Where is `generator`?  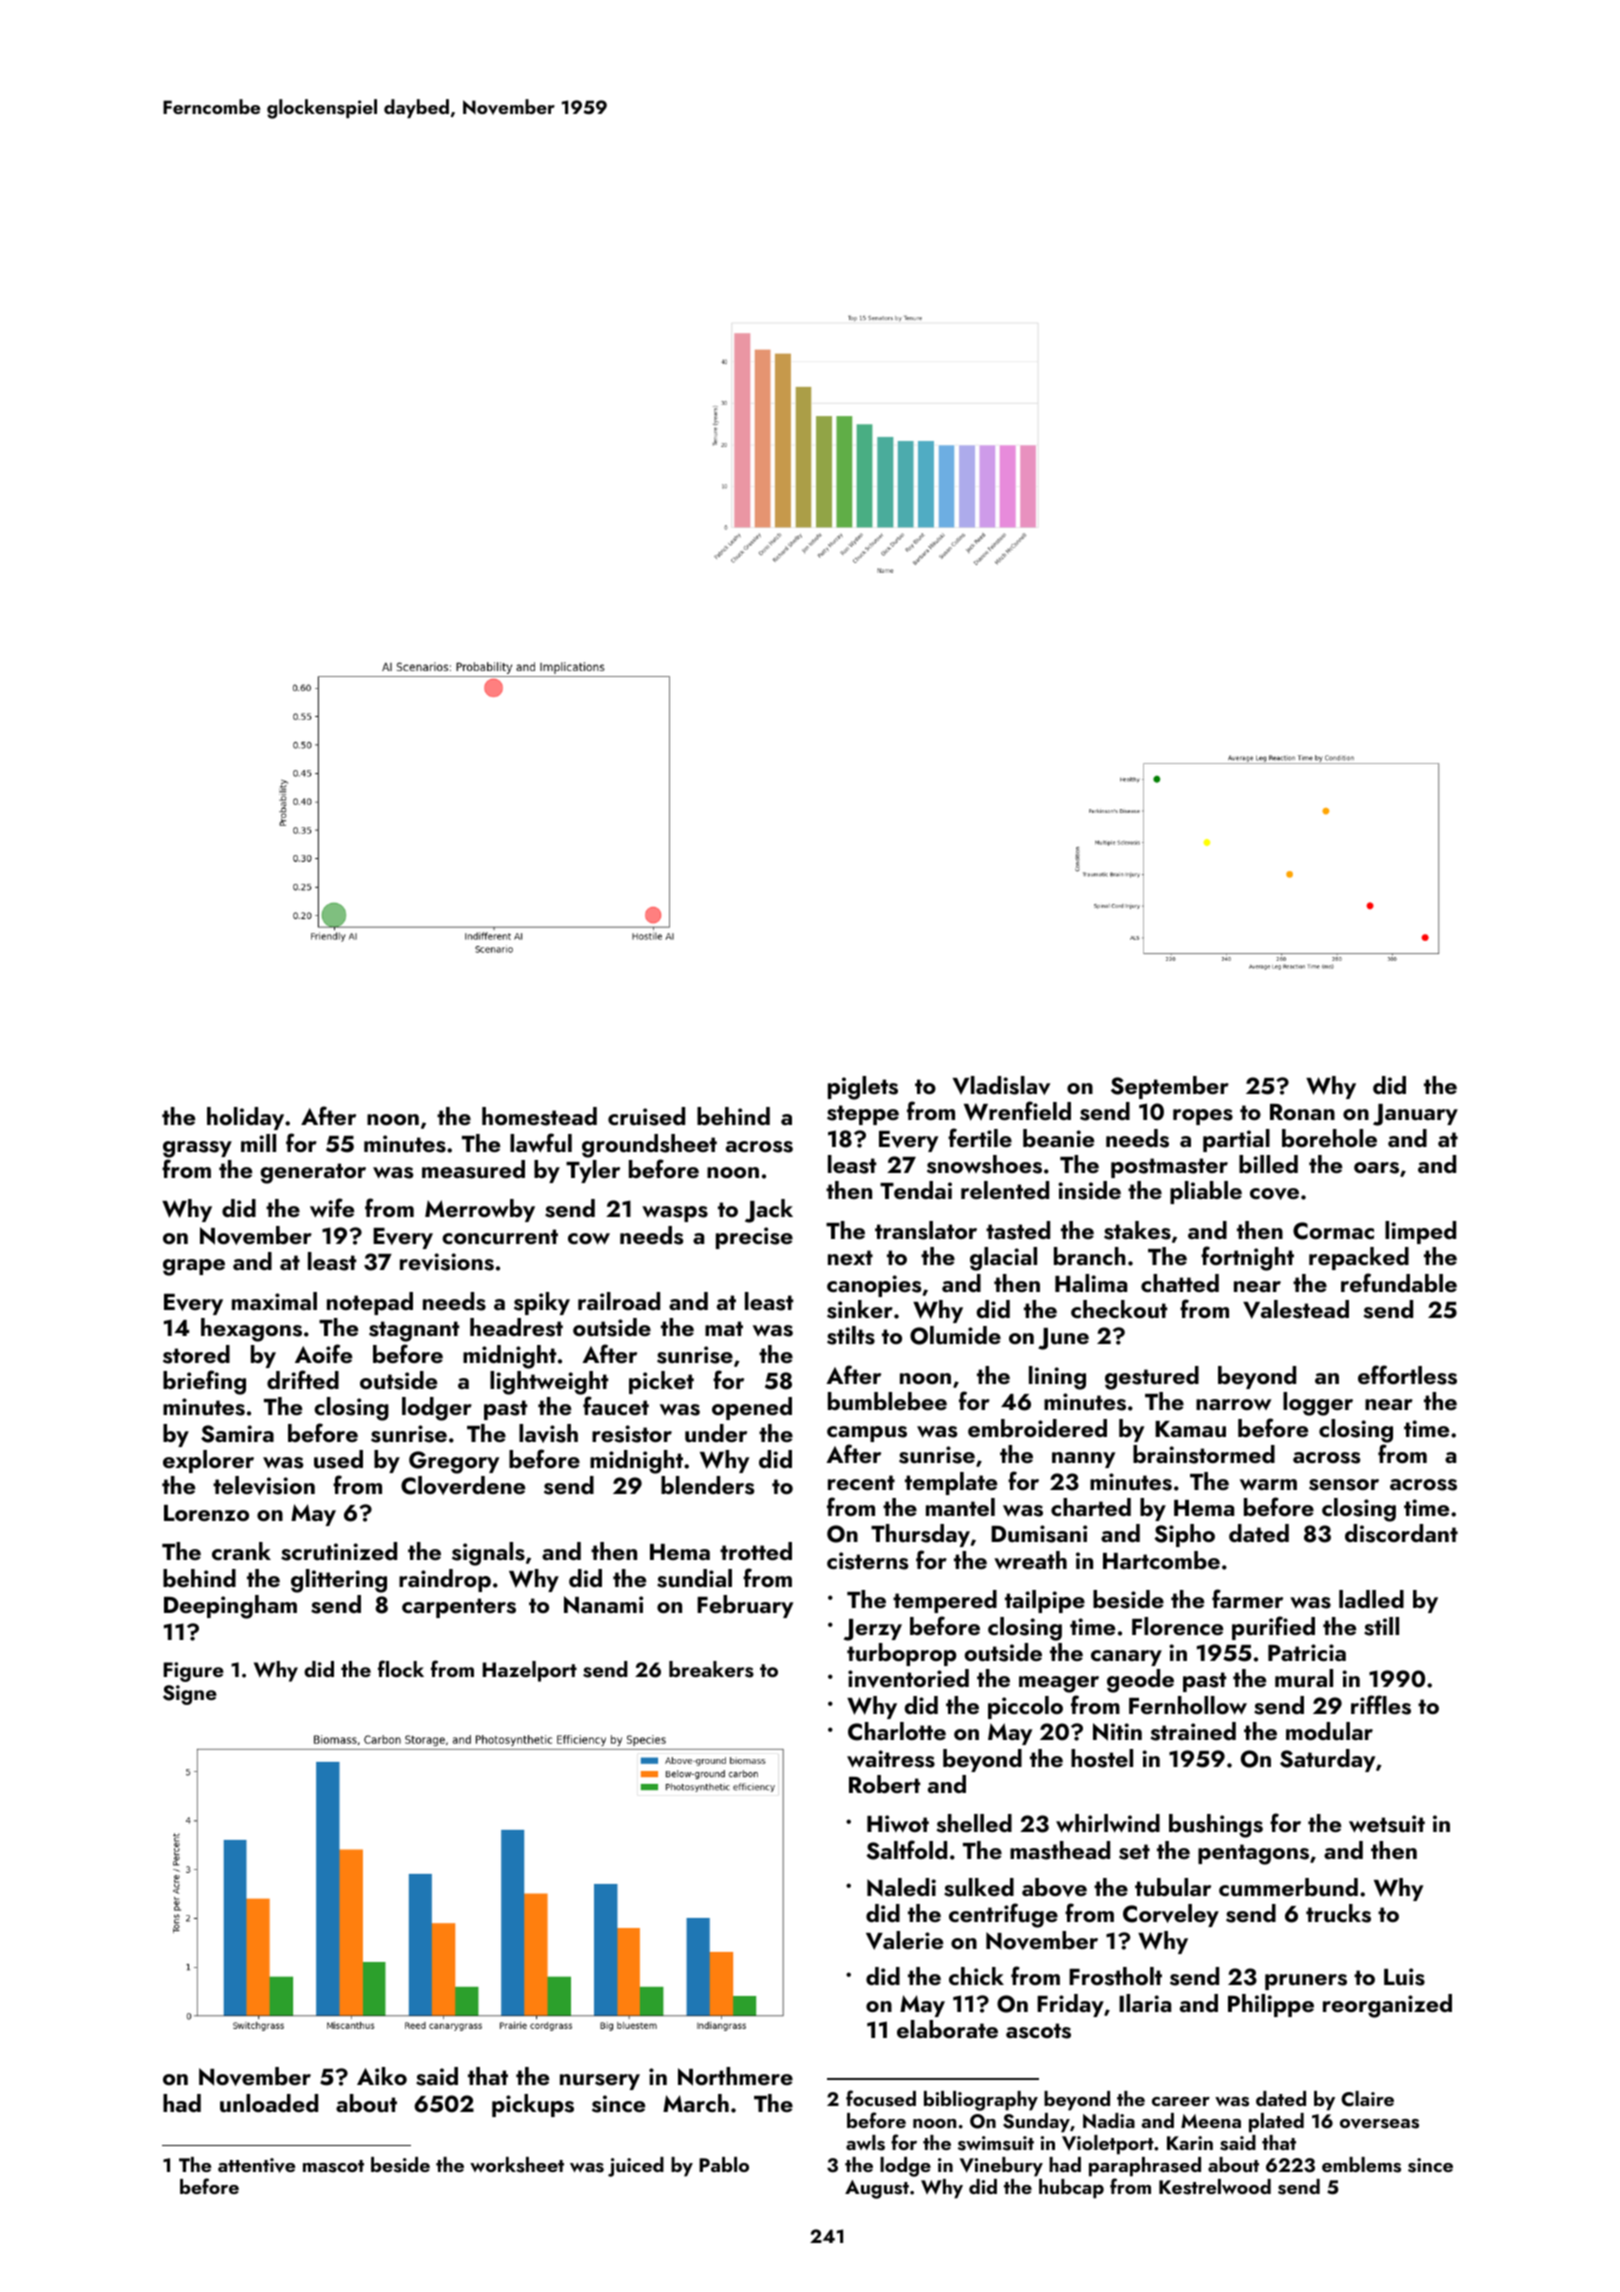
generator is located at coordinates (313, 1173).
